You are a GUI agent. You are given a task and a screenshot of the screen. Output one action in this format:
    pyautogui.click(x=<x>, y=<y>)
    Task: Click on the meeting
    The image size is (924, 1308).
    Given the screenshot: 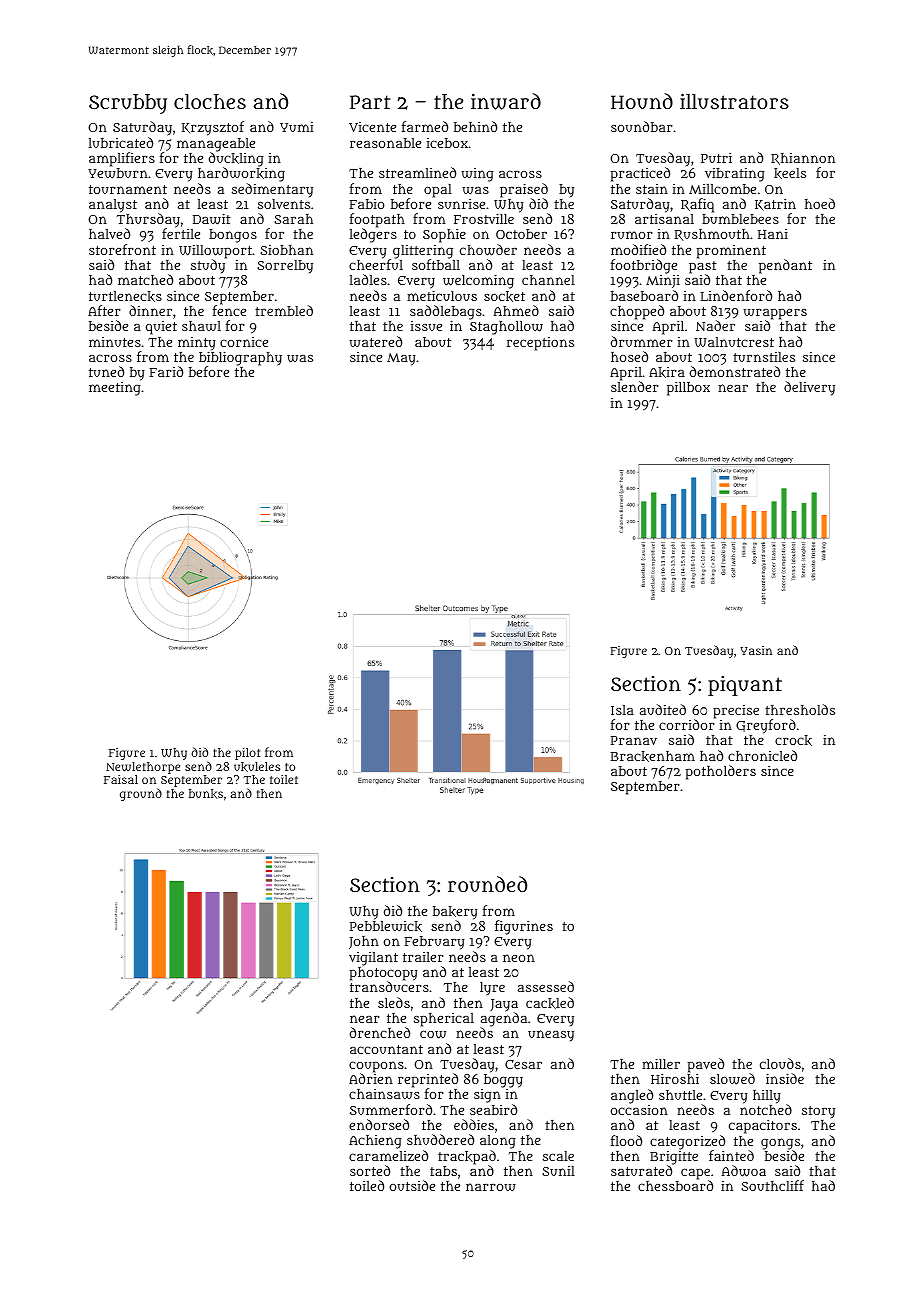 What is the action you would take?
    pyautogui.click(x=115, y=389)
